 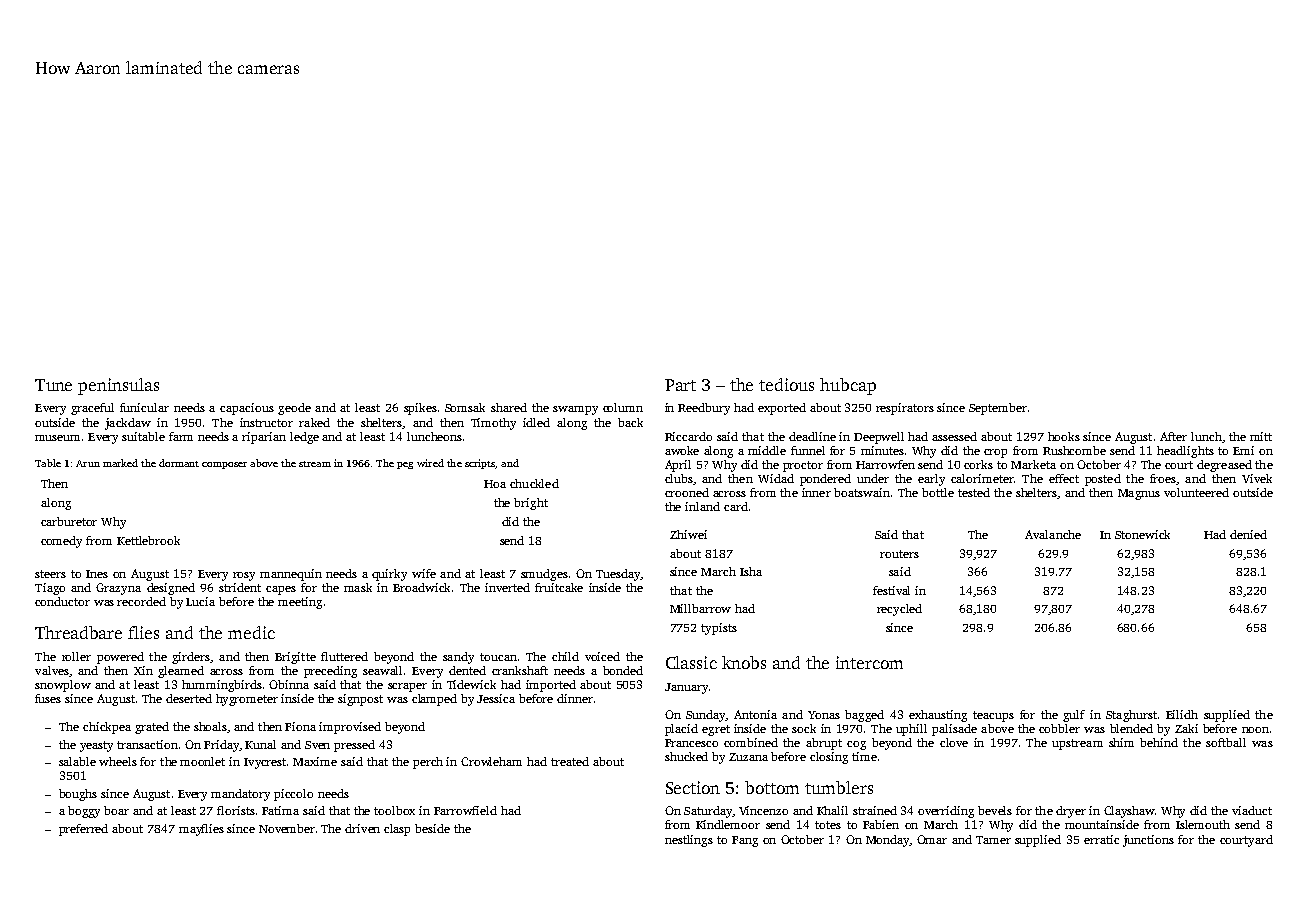 I want to click on funicular, so click(x=144, y=407).
